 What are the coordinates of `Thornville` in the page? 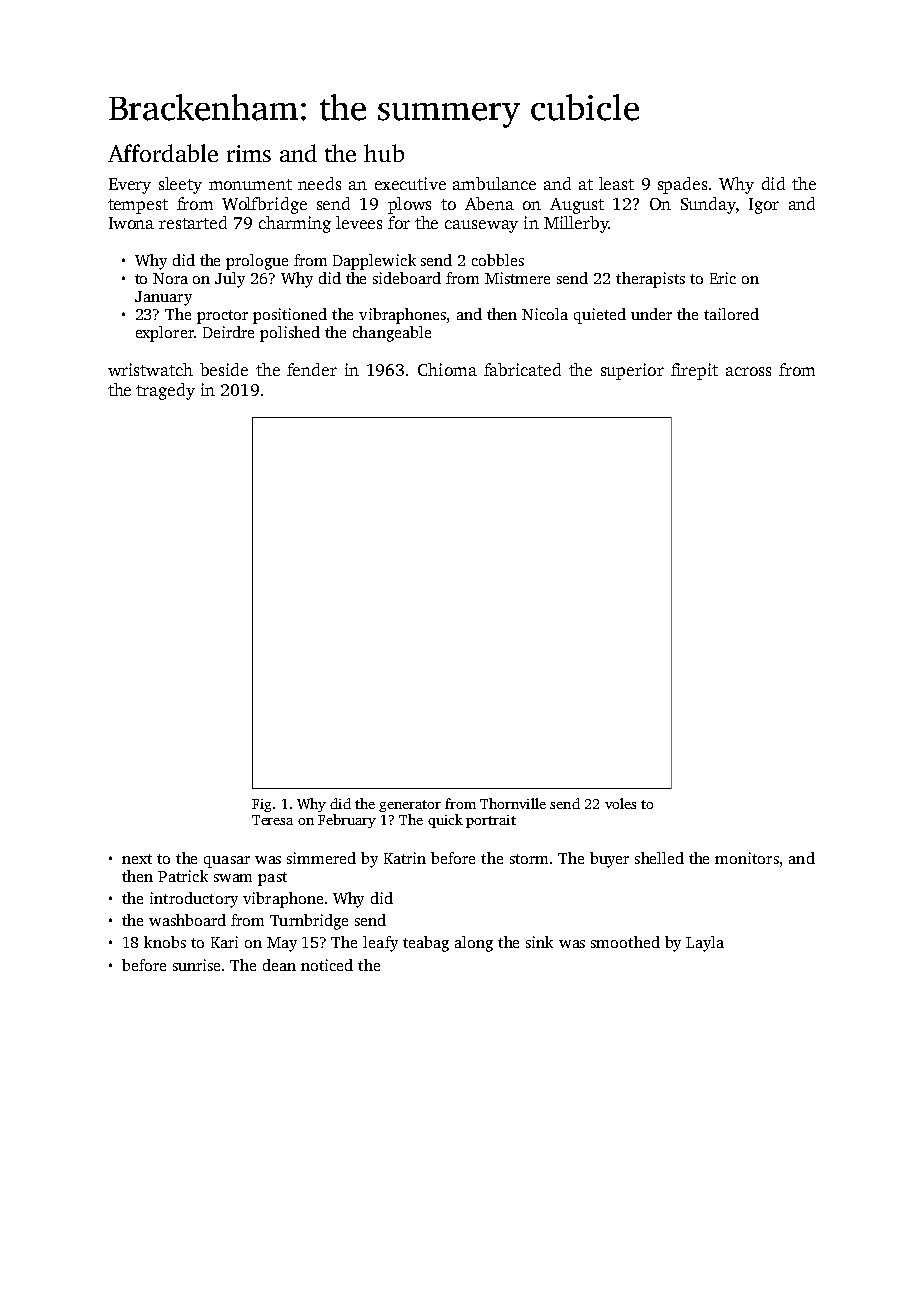 It's located at (513, 803).
